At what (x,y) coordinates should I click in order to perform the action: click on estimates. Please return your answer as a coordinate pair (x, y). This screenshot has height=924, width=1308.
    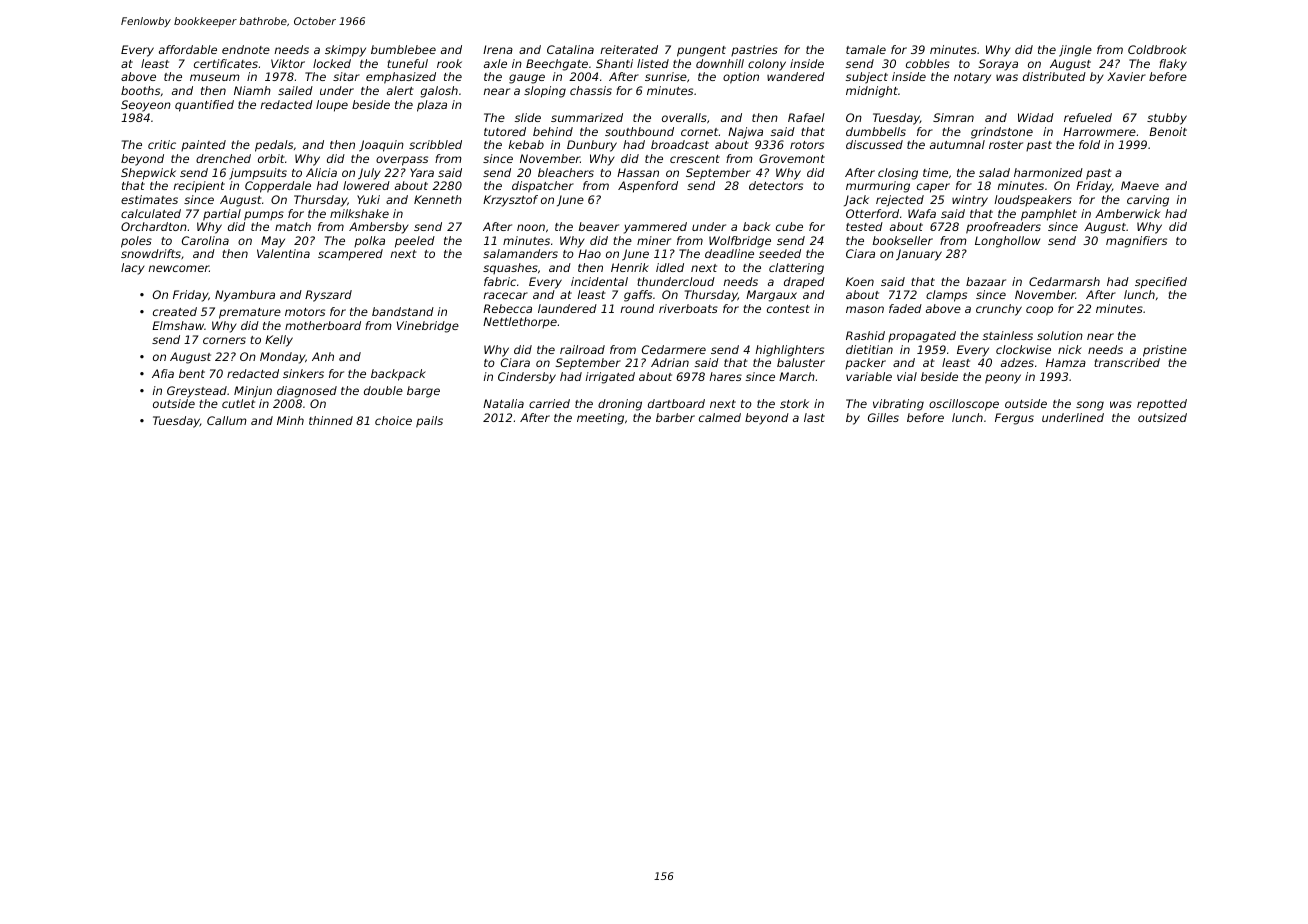
    Looking at the image, I should click on (149, 199).
